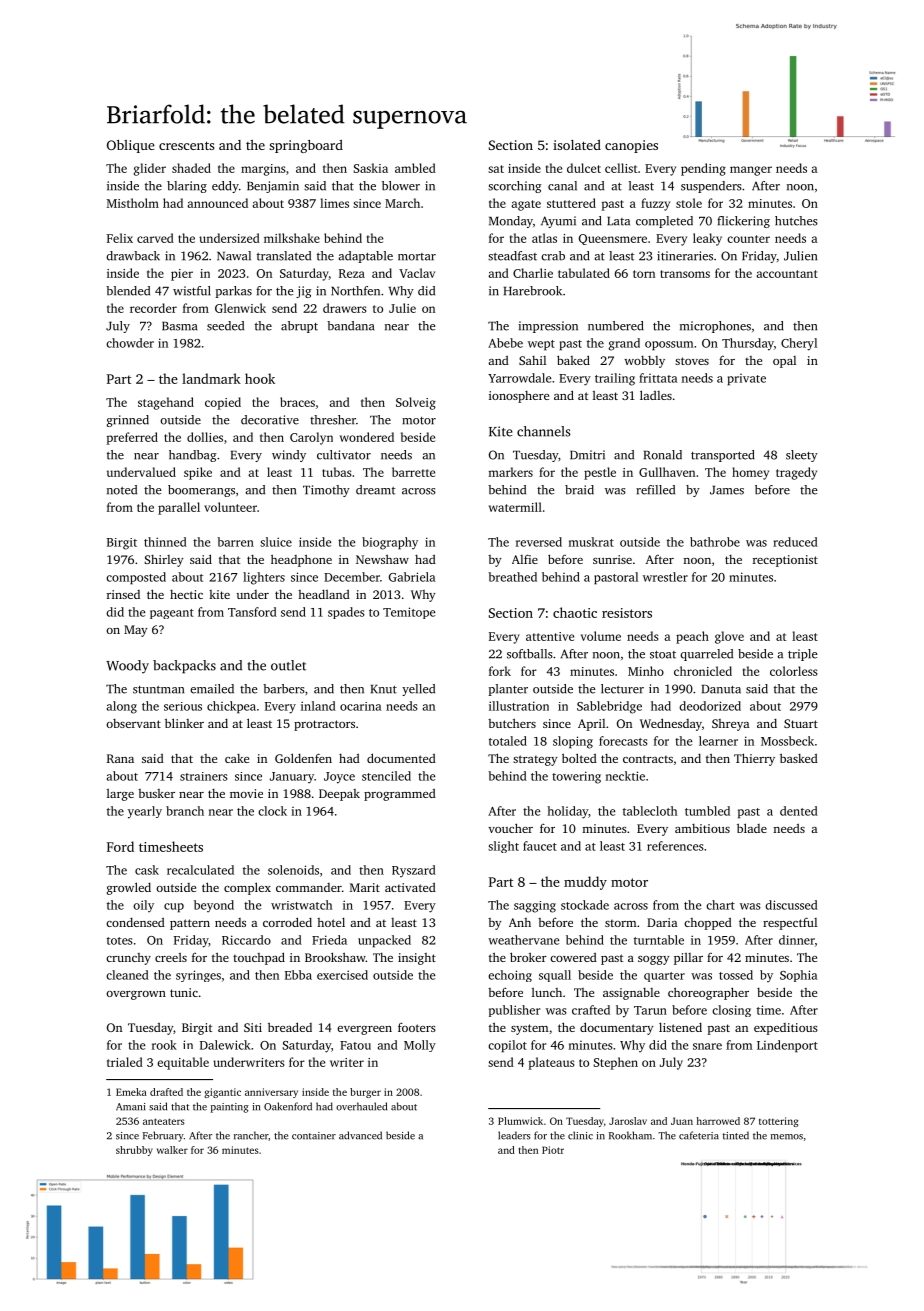 The height and width of the screenshot is (1311, 924). I want to click on large, so click(120, 795).
